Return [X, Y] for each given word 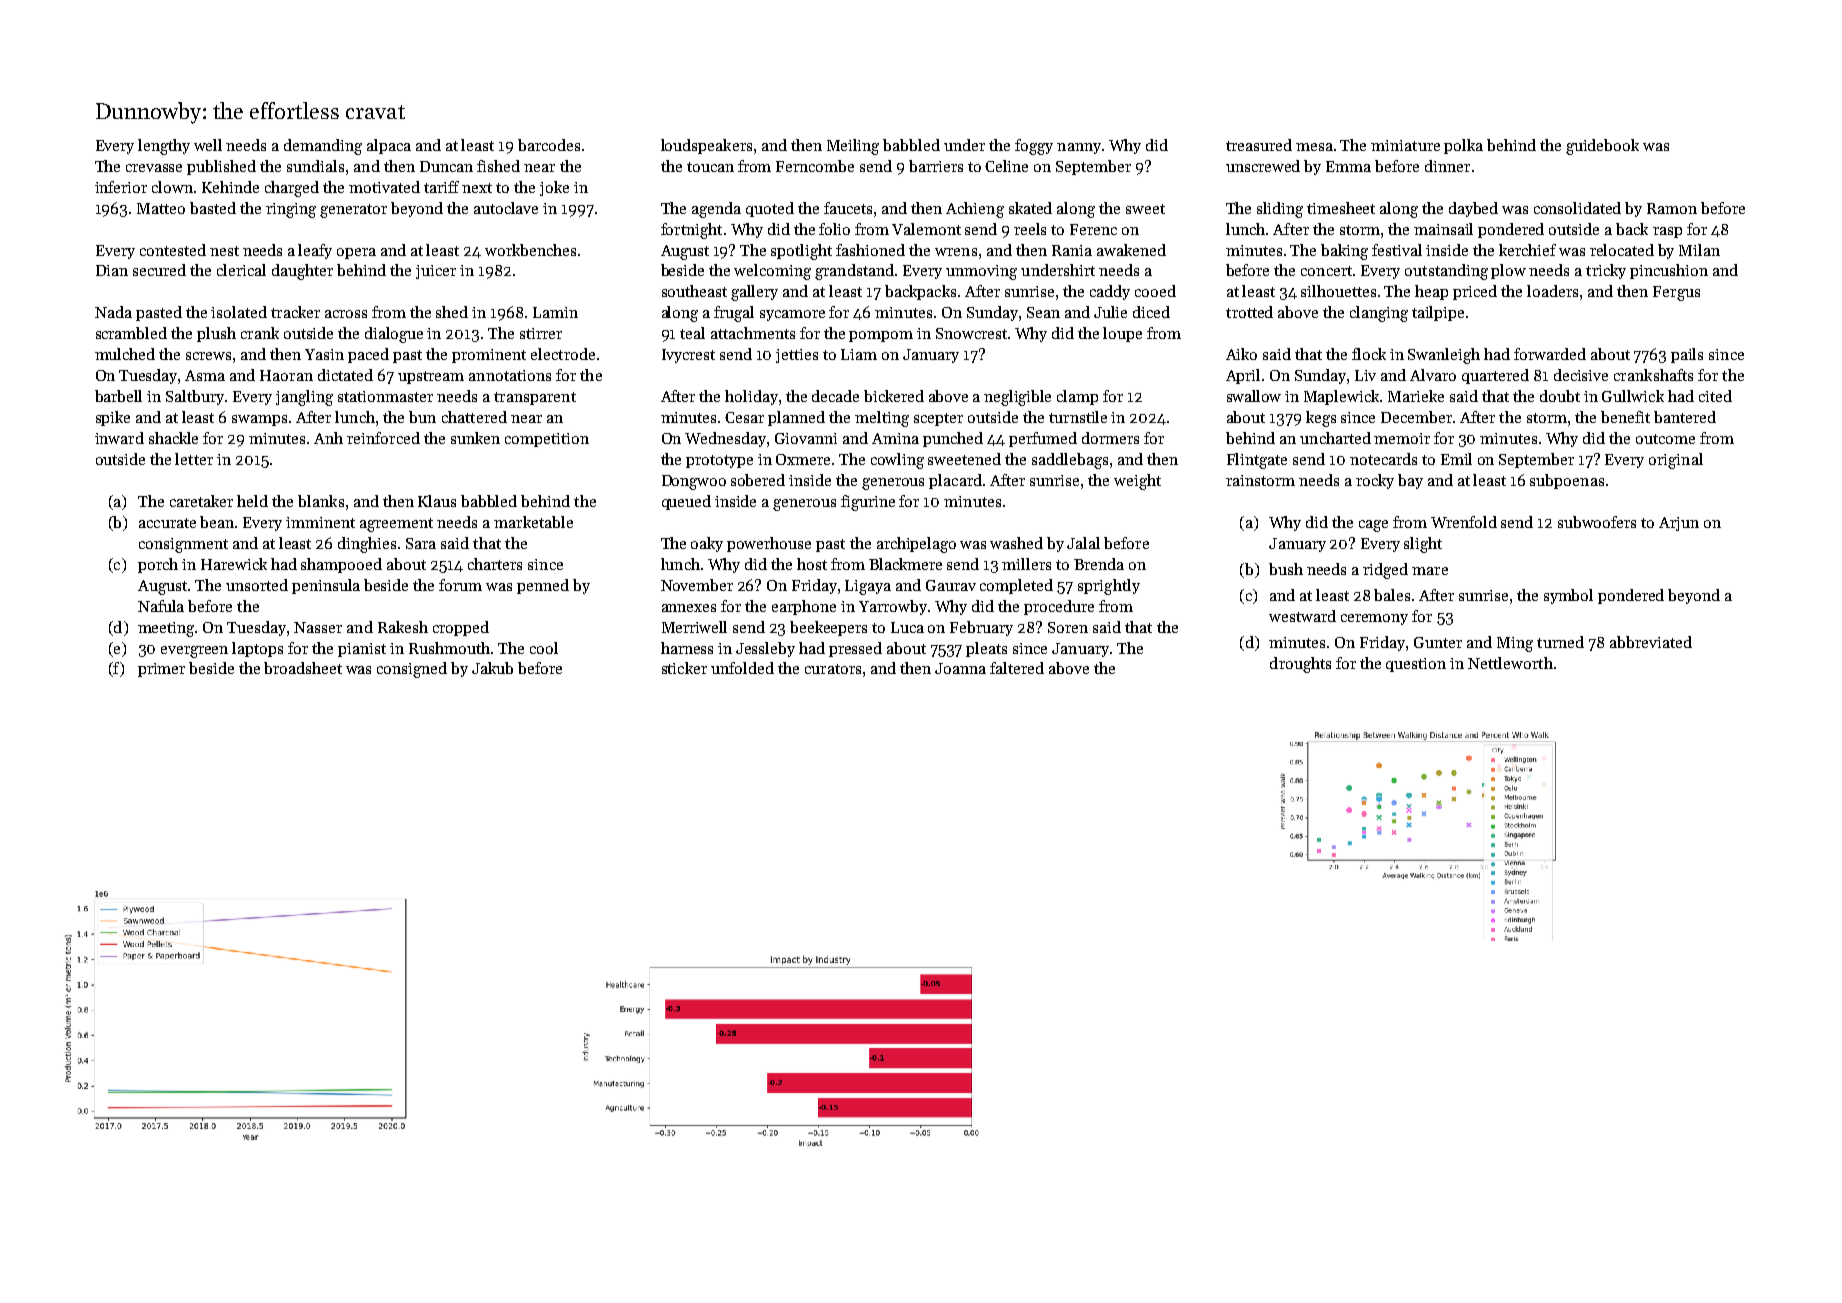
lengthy [164, 147]
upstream [431, 377]
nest [224, 251]
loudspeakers [706, 146]
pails [1687, 355]
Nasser [318, 627]
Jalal [1083, 543]
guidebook [1602, 147]
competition [547, 440]
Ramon [1672, 208]
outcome [1665, 439]
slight [1423, 545]
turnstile [1078, 417]
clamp [1077, 397]
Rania [1072, 250]
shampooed [341, 565]
